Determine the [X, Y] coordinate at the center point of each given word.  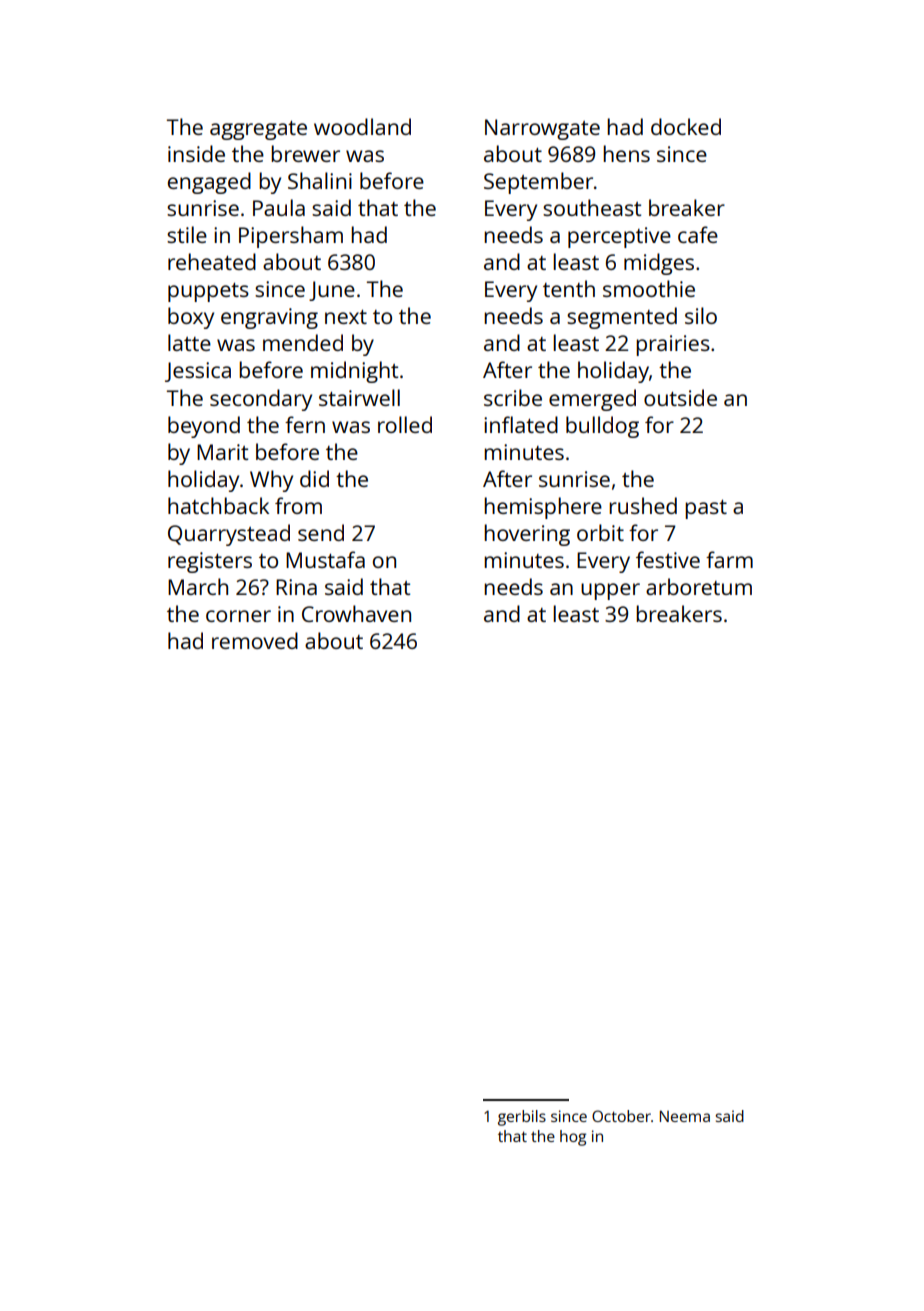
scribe [513, 397]
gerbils [522, 1118]
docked [686, 126]
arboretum [699, 586]
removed [255, 640]
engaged [209, 183]
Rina [296, 587]
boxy [191, 318]
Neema [685, 1116]
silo [701, 315]
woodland [362, 126]
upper [610, 591]
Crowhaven [356, 613]
